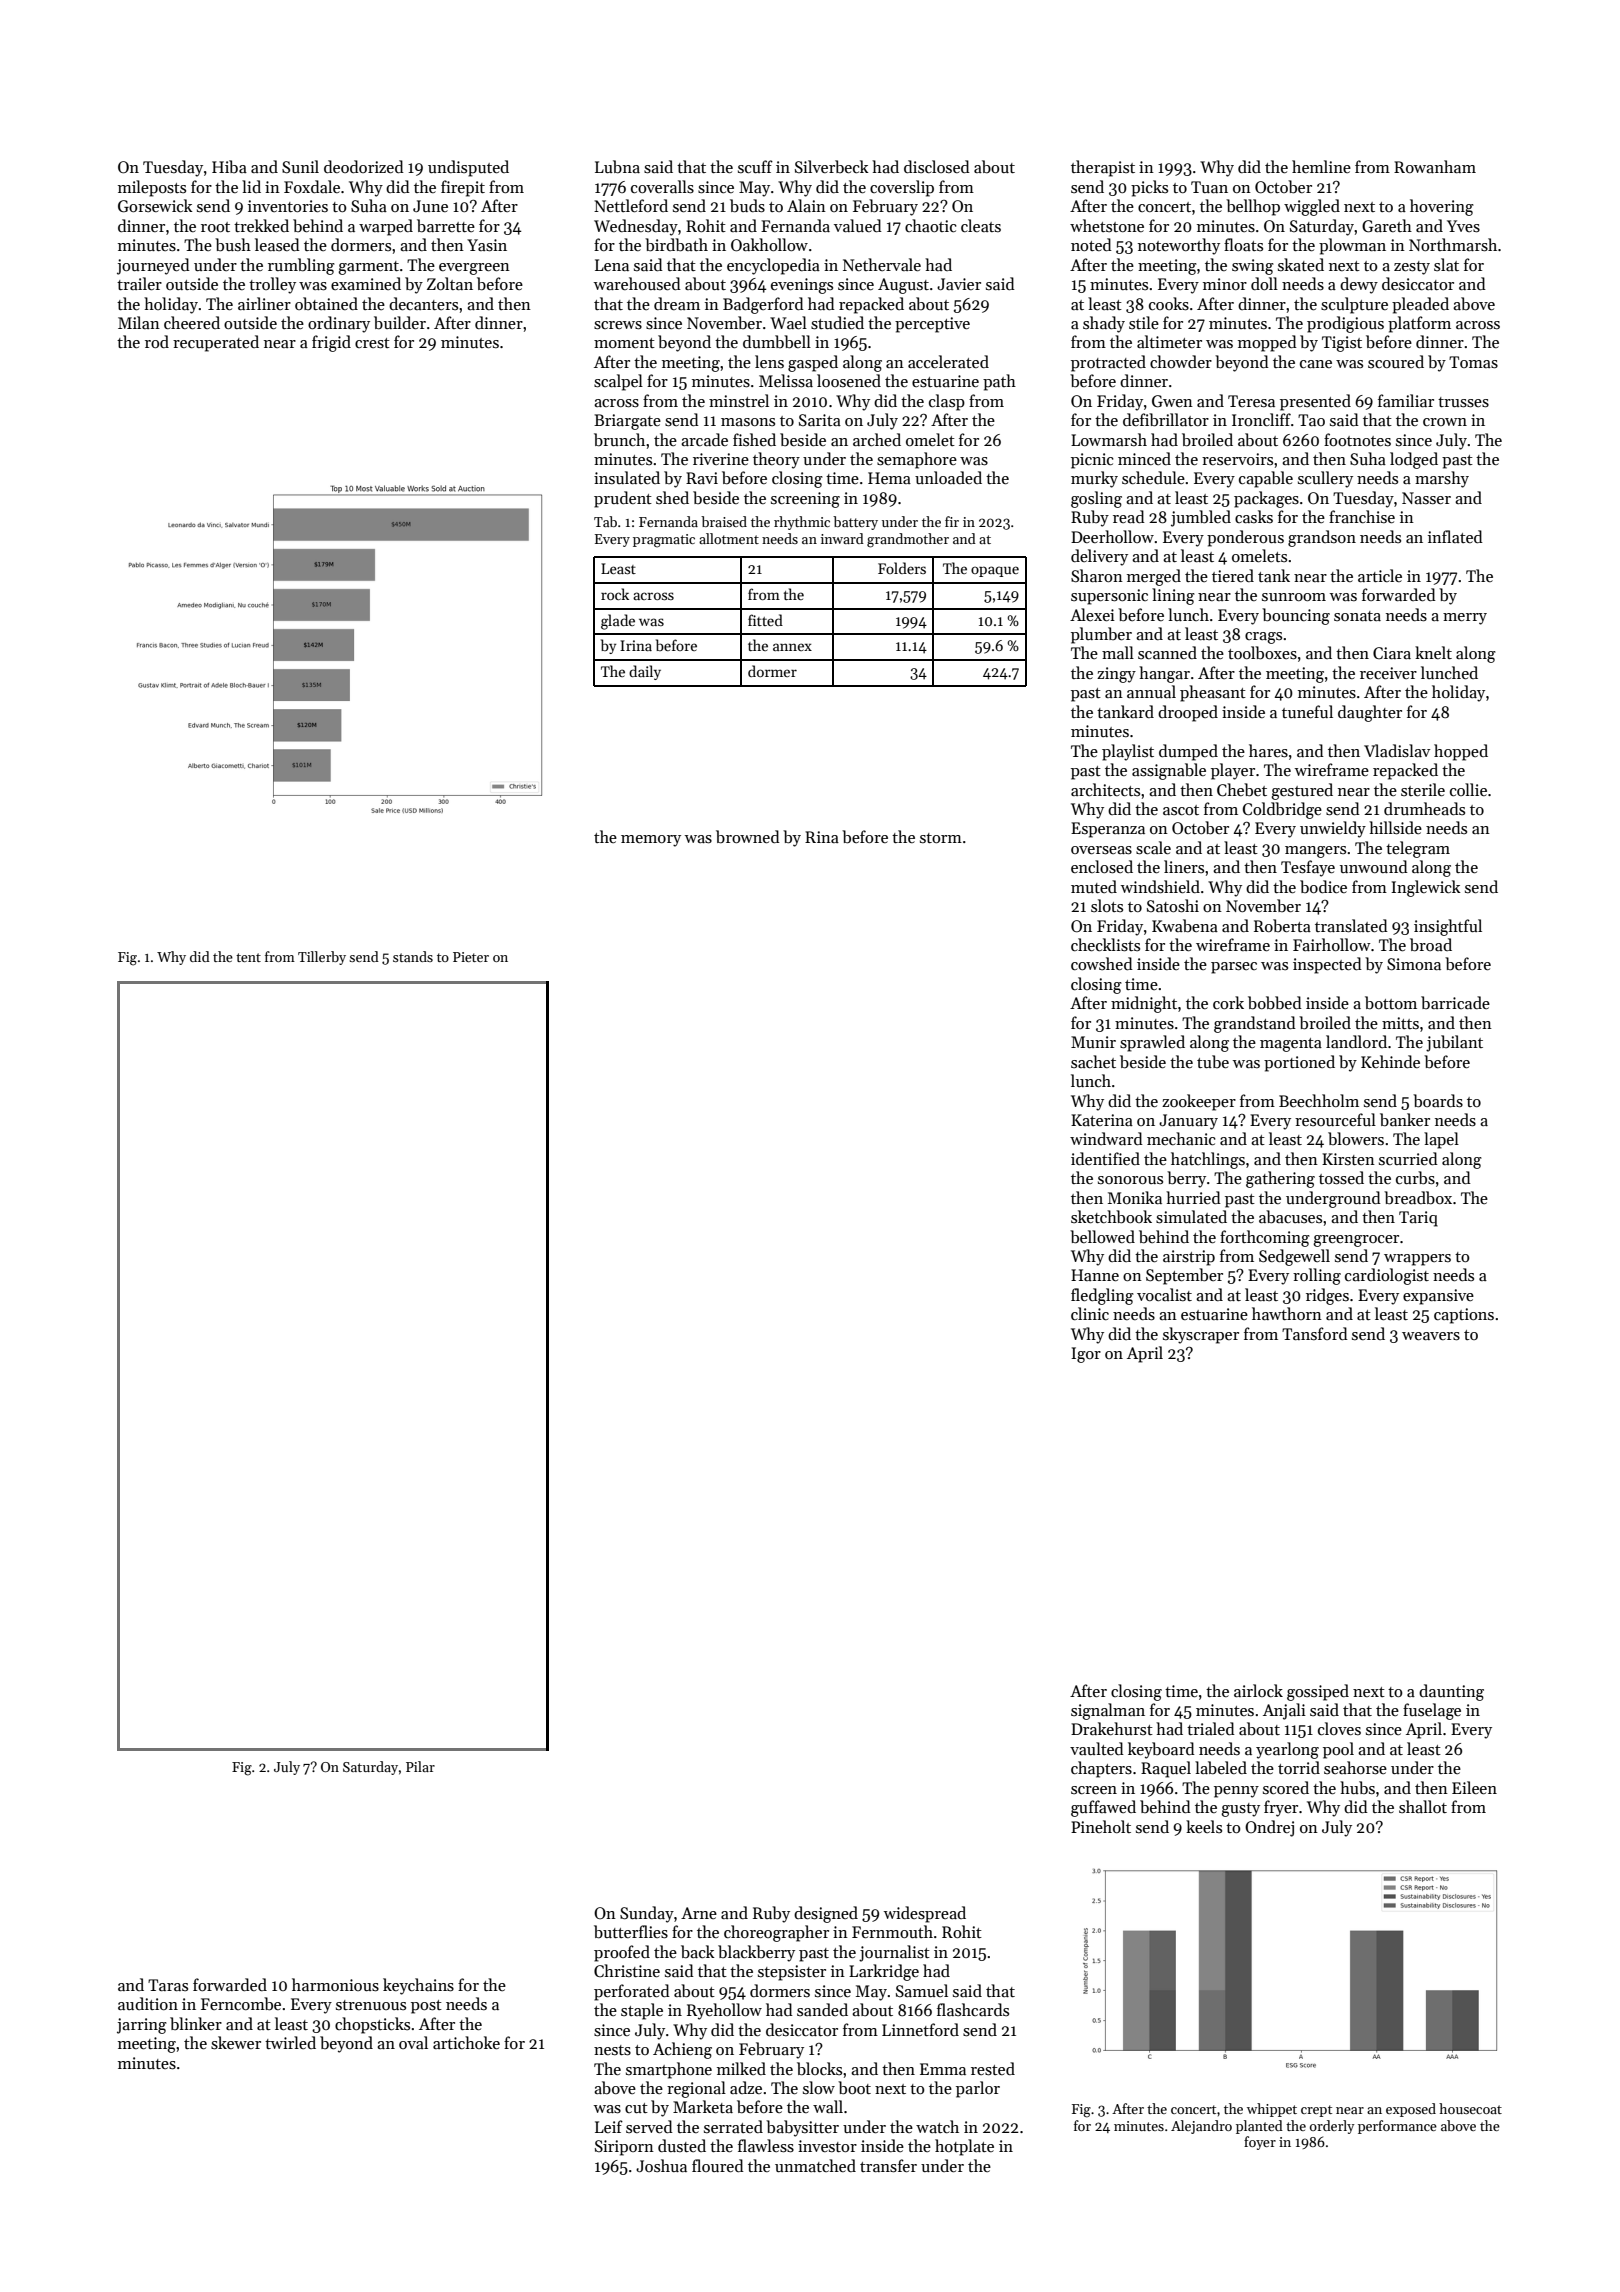 This document has width=1620, height=2292. Describe the element at coordinates (322, 958) in the document. I see `Tillerby` at that location.
